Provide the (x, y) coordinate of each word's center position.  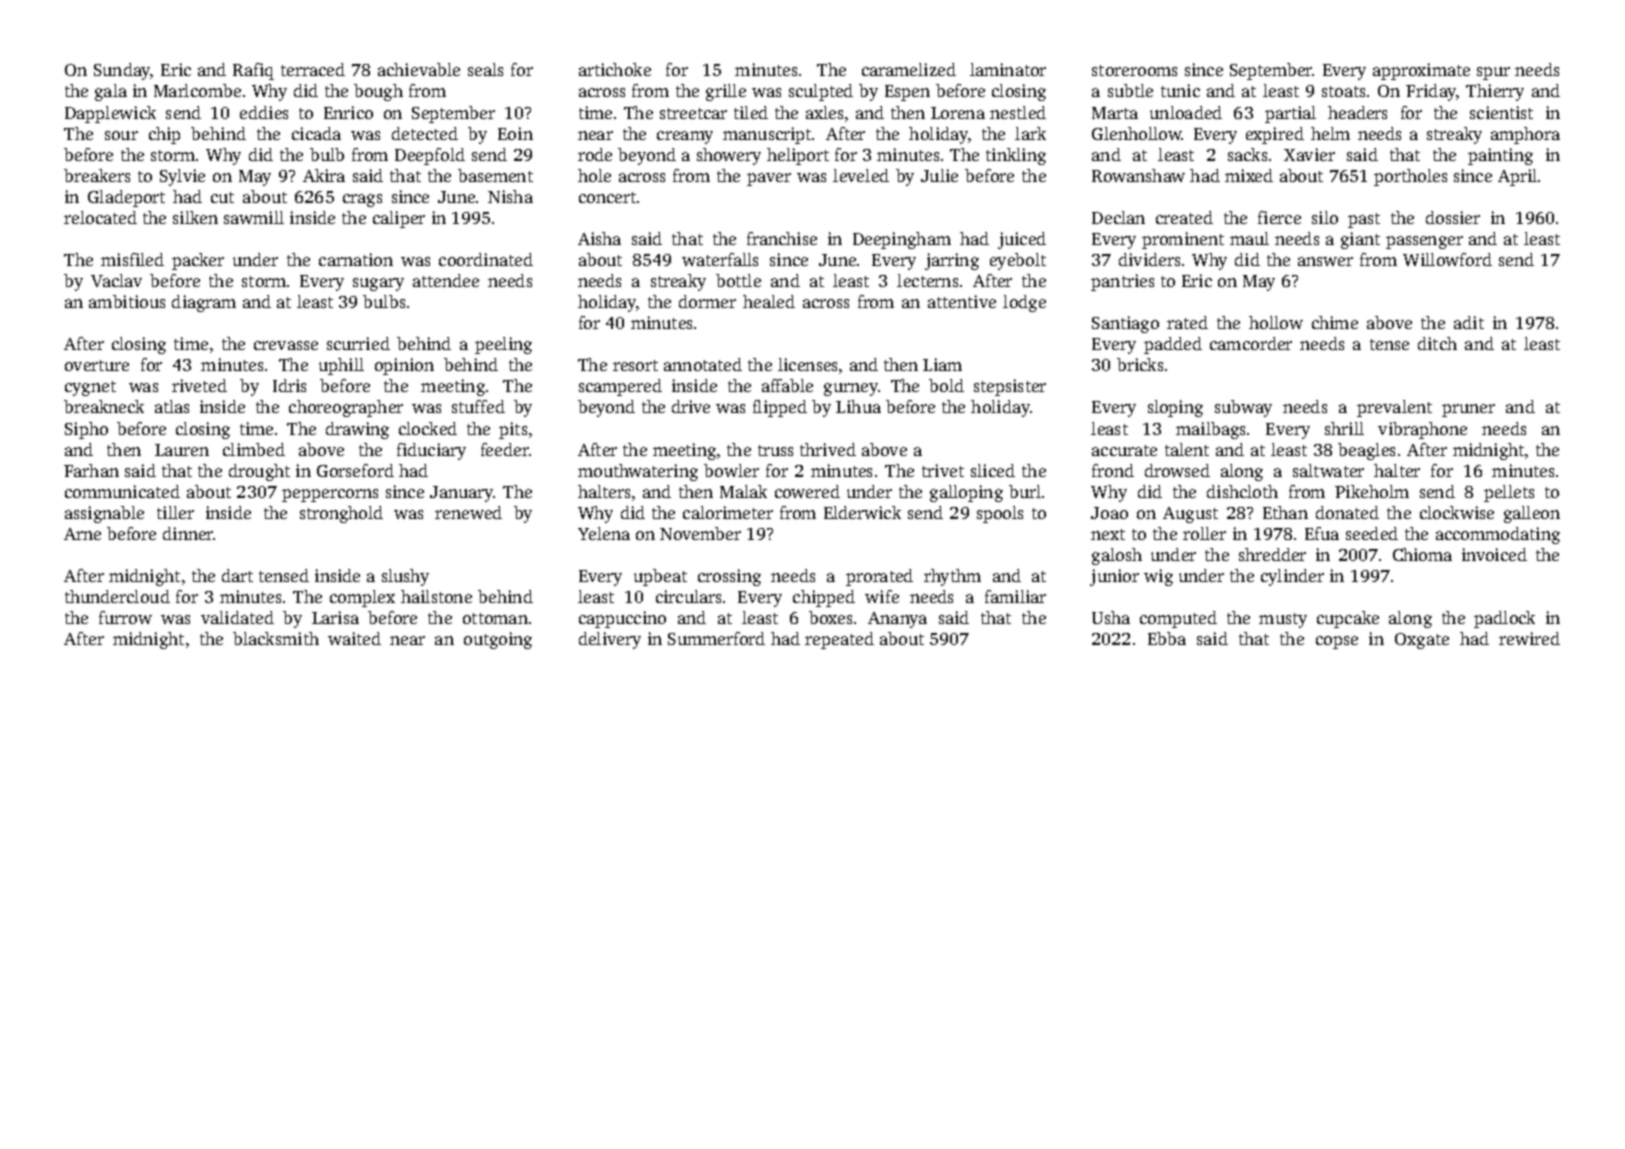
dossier (1453, 217)
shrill (1344, 428)
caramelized (909, 69)
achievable (419, 69)
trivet (943, 470)
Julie (939, 175)
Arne (82, 534)
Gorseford (355, 470)
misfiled (132, 259)
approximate (1421, 71)
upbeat (660, 577)
